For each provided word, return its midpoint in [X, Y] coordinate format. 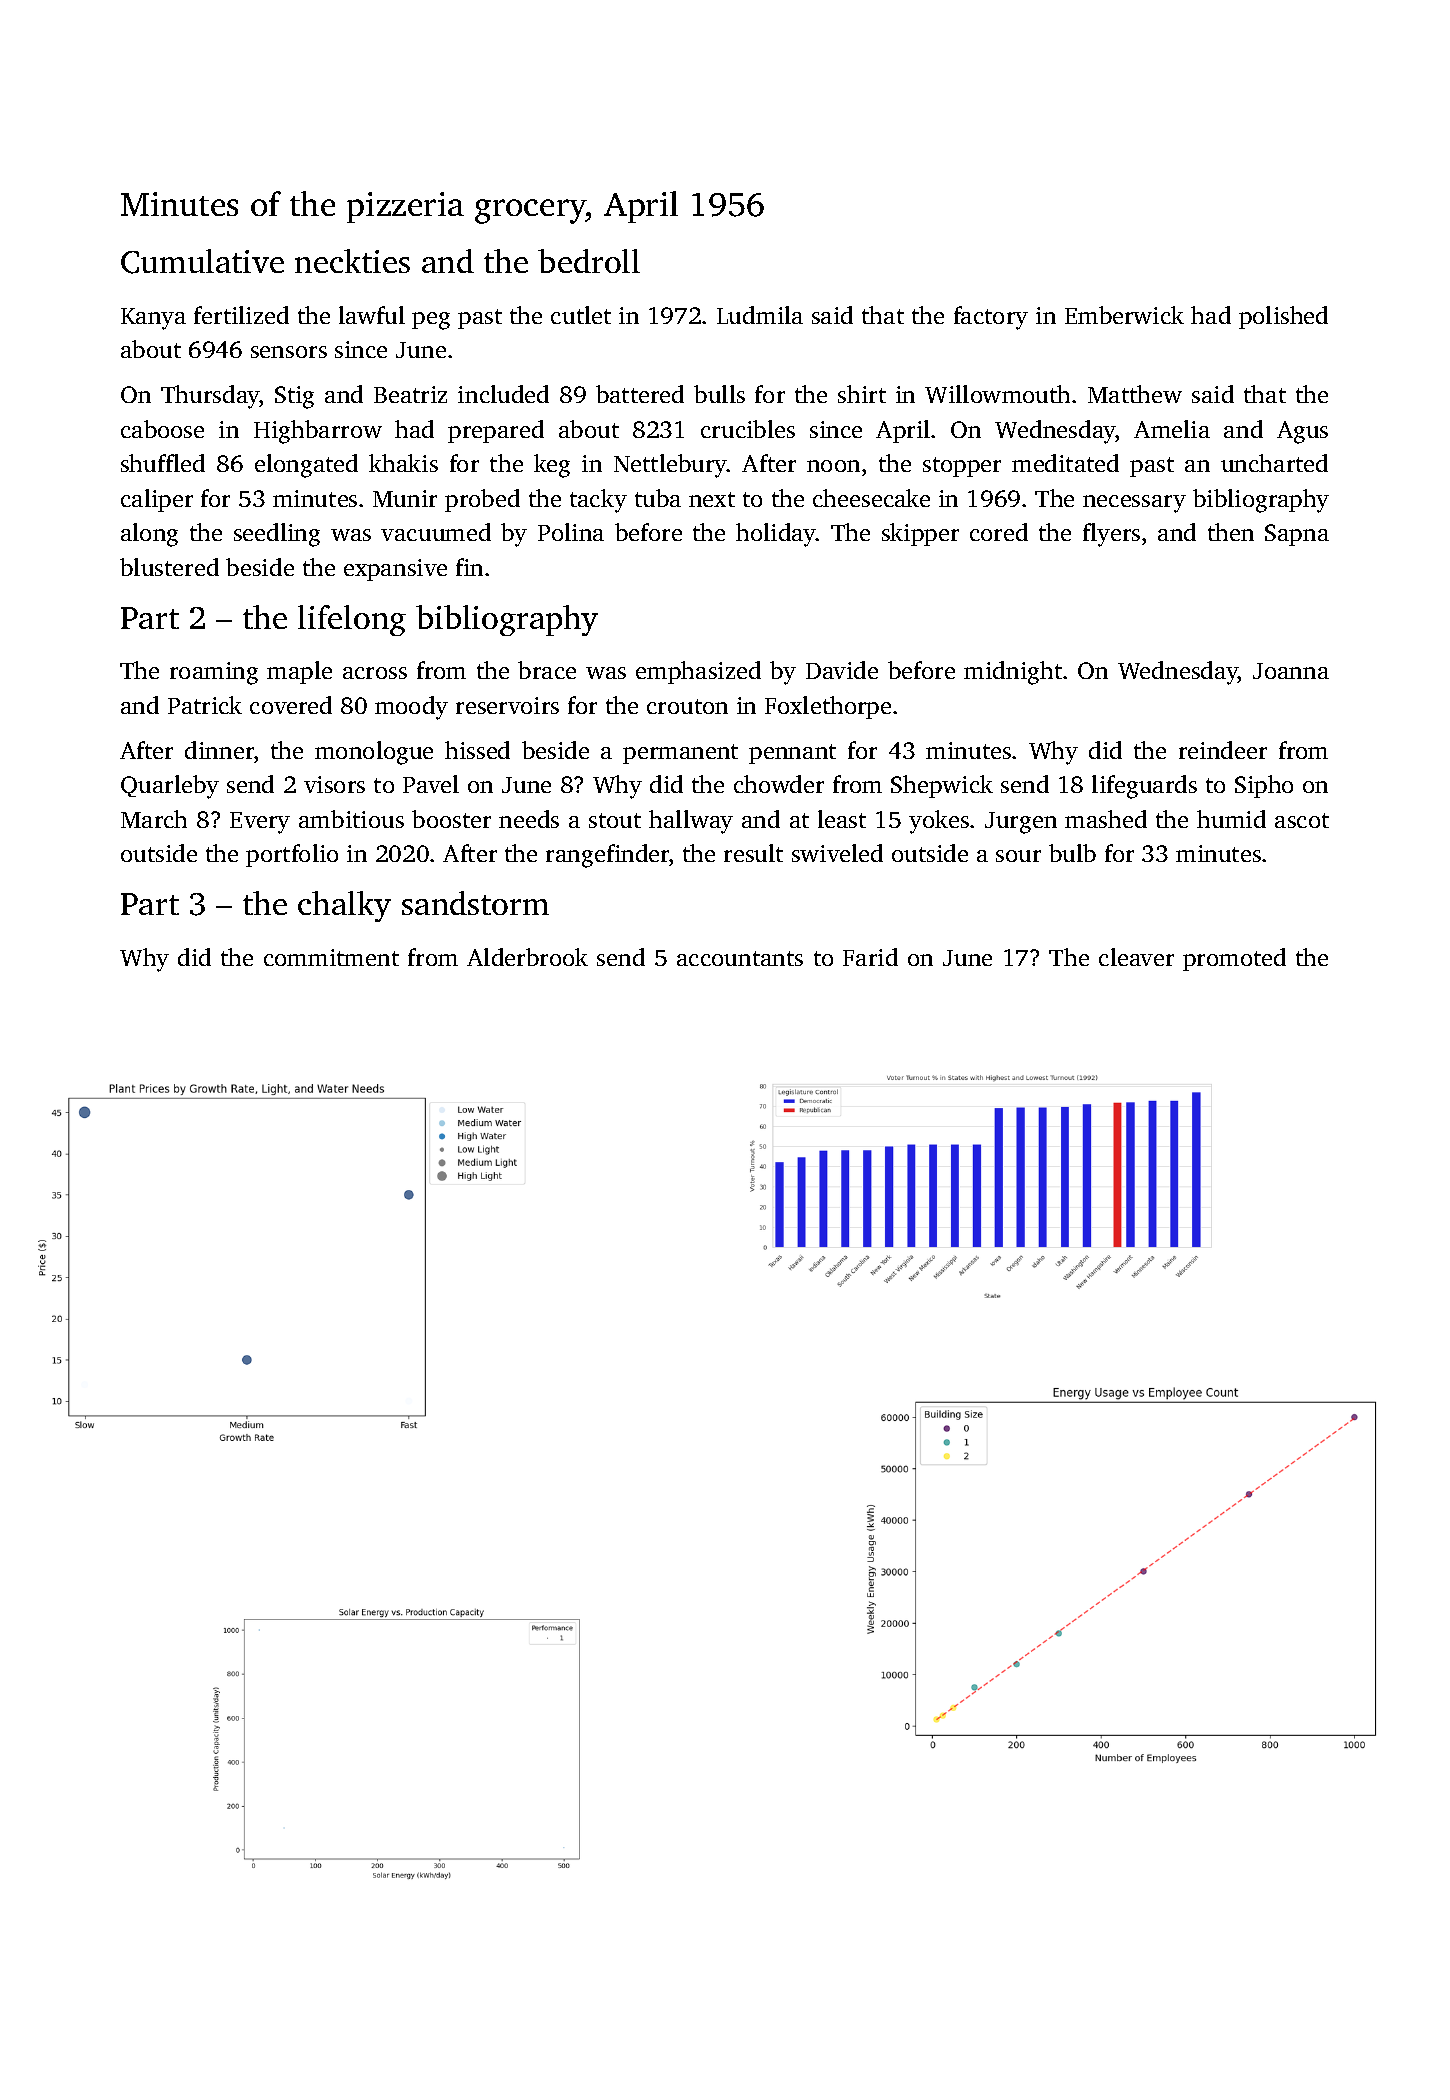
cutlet [581, 315]
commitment [331, 957]
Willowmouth [997, 394]
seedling [277, 535]
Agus [1302, 432]
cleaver [1136, 957]
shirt [862, 394]
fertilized [241, 315]
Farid [870, 957]
